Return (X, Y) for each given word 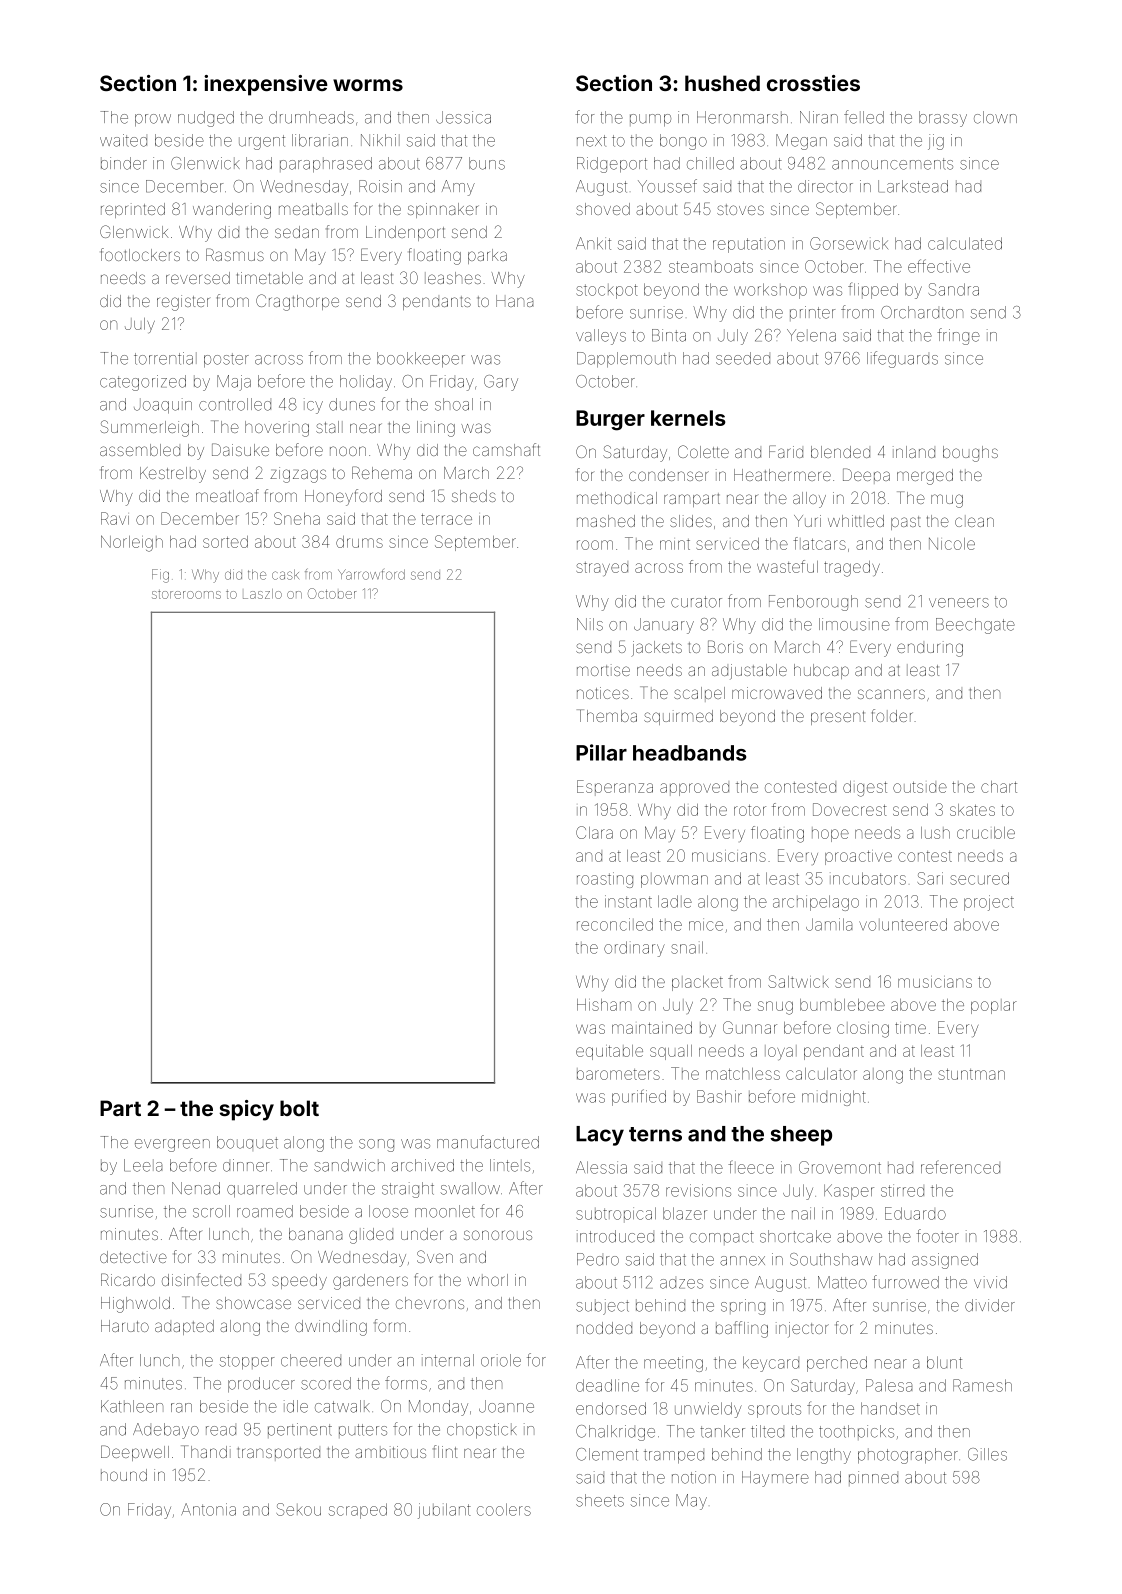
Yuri (807, 521)
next (592, 141)
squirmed (678, 717)
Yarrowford (371, 574)
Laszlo (262, 594)
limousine (854, 624)
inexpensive (266, 85)
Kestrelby (173, 475)
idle (296, 1406)
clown (995, 117)
